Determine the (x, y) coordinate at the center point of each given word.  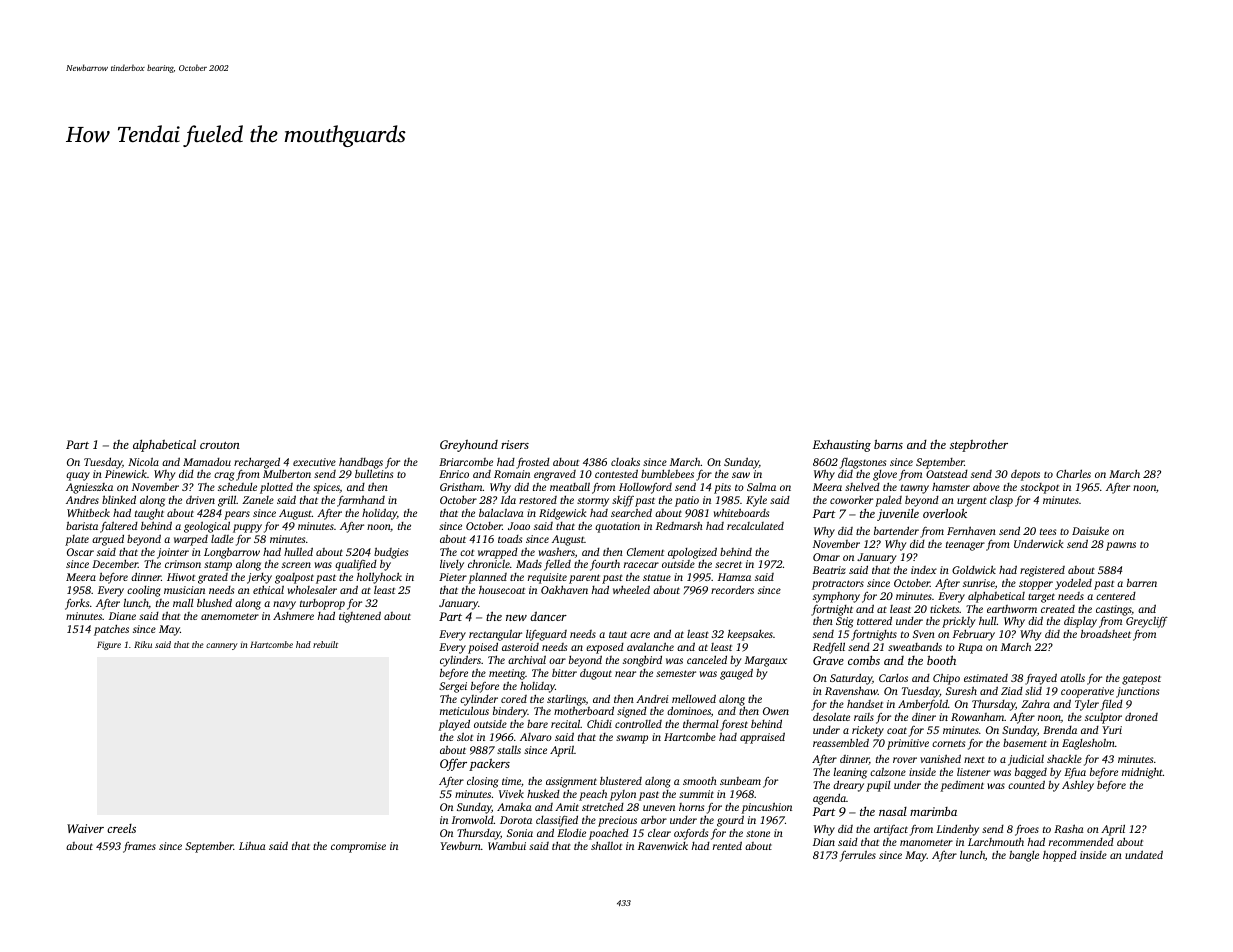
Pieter (453, 577)
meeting (507, 674)
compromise (358, 847)
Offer (453, 765)
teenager (965, 546)
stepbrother (979, 446)
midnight (1142, 773)
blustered (621, 780)
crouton (220, 445)
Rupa (970, 648)
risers (515, 444)
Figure (109, 645)
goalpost (294, 578)
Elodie (571, 832)
